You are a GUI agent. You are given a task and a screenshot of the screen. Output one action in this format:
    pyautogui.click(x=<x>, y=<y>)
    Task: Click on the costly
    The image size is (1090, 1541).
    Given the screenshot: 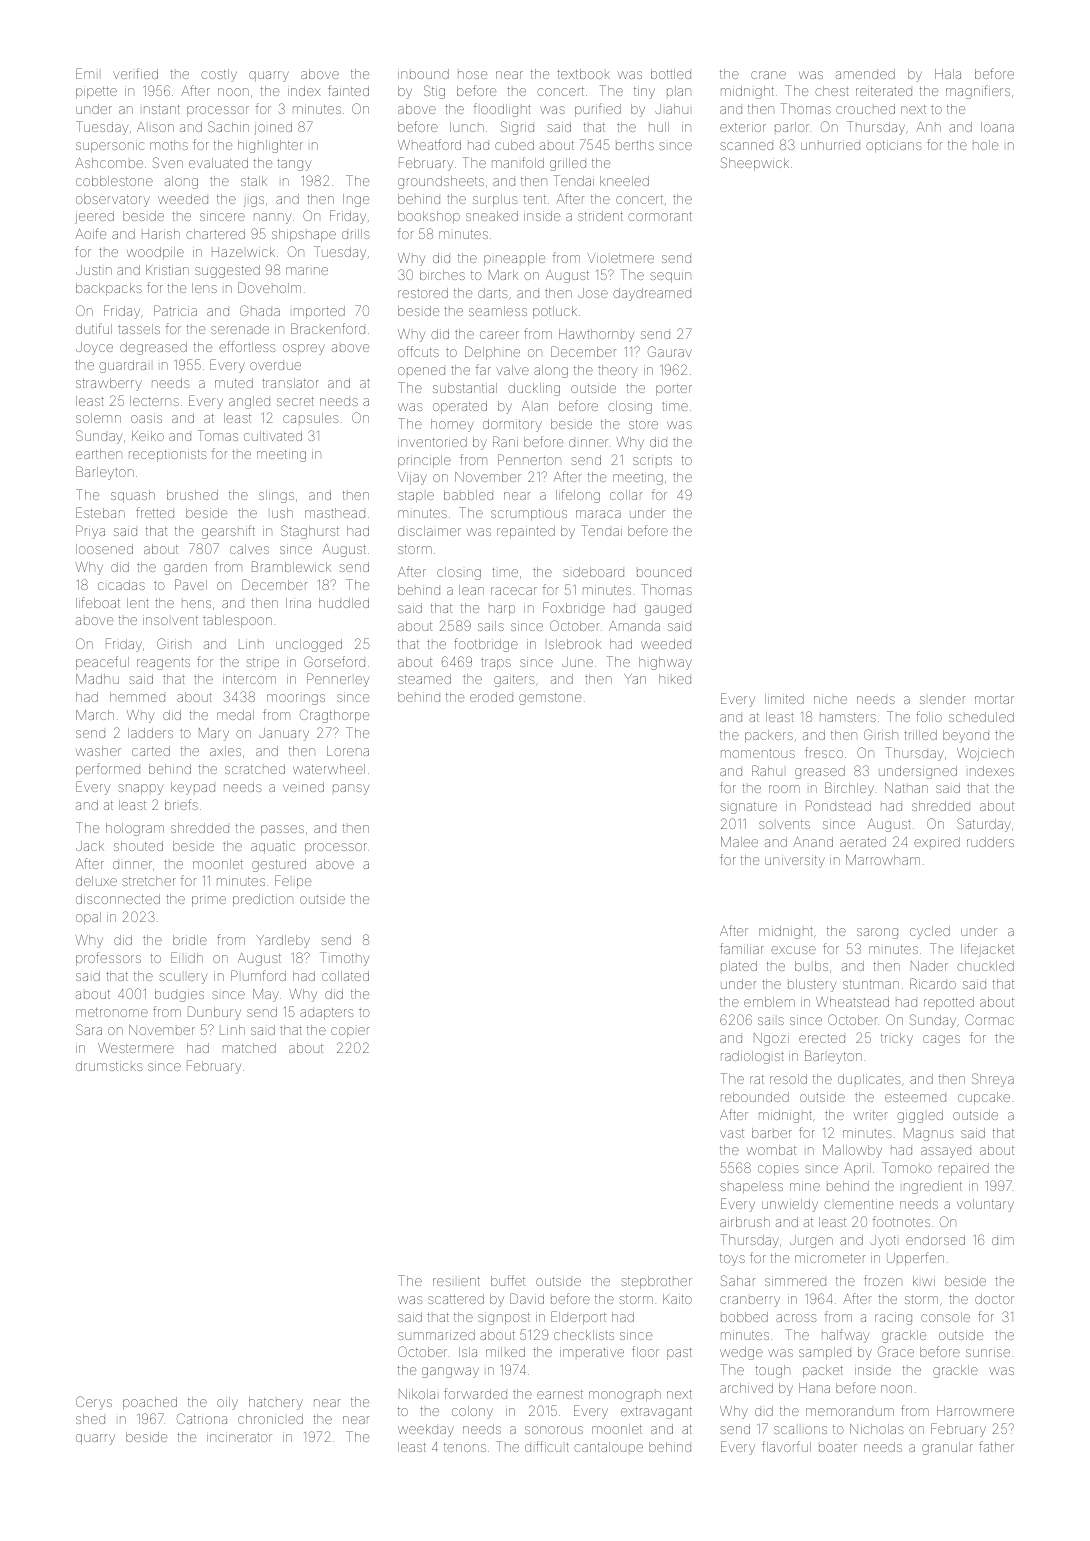 What is the action you would take?
    pyautogui.click(x=219, y=75)
